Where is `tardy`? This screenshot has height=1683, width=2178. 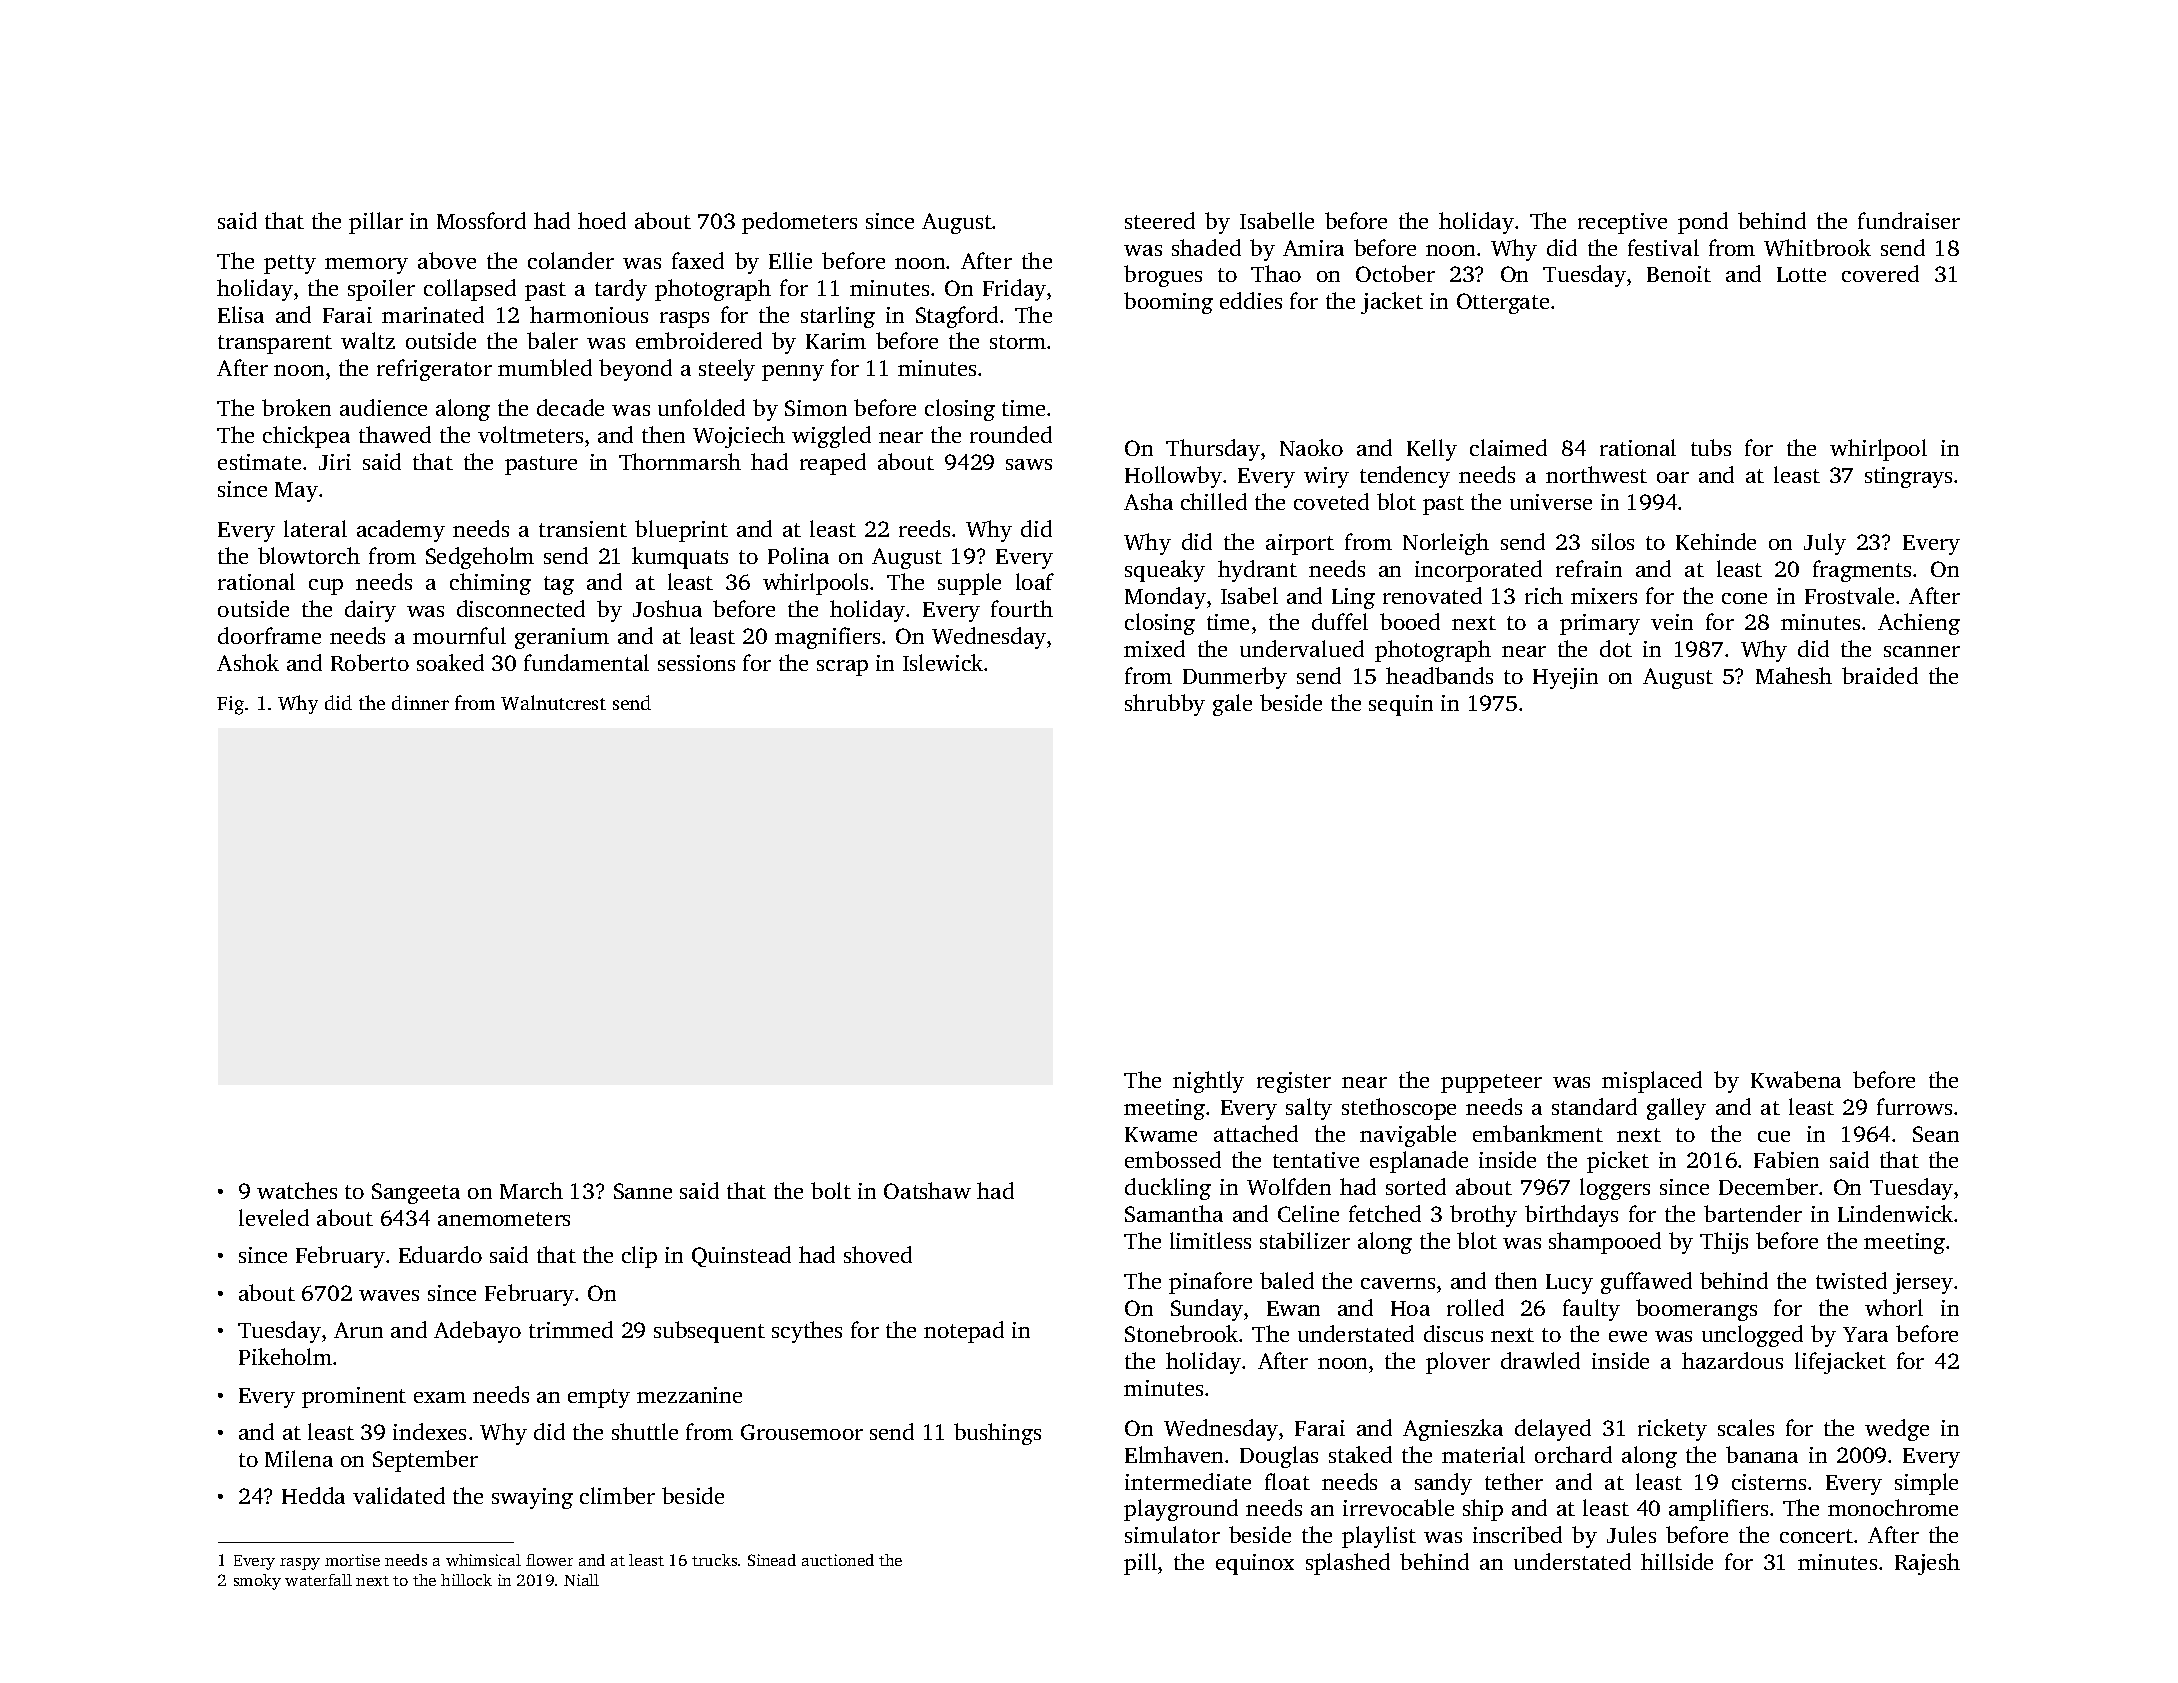 tardy is located at coordinates (621, 290).
